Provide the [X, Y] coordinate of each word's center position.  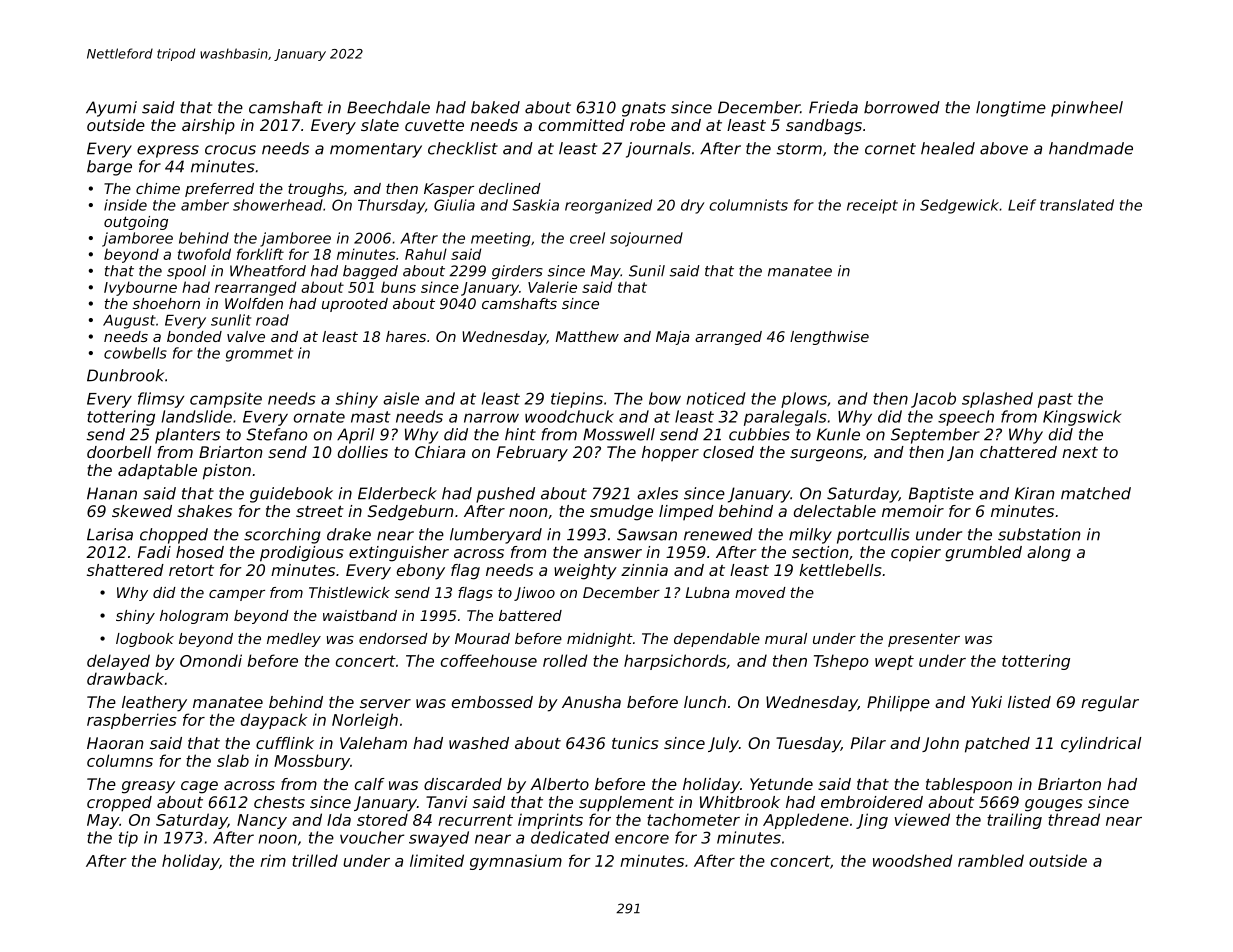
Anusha [591, 702]
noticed [716, 398]
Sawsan [647, 534]
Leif [1022, 205]
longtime [1011, 109]
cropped [119, 804]
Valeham [373, 743]
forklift [260, 254]
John [940, 744]
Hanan [112, 493]
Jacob [933, 400]
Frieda [833, 107]
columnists [748, 205]
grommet [259, 355]
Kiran [1034, 493]
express [168, 151]
